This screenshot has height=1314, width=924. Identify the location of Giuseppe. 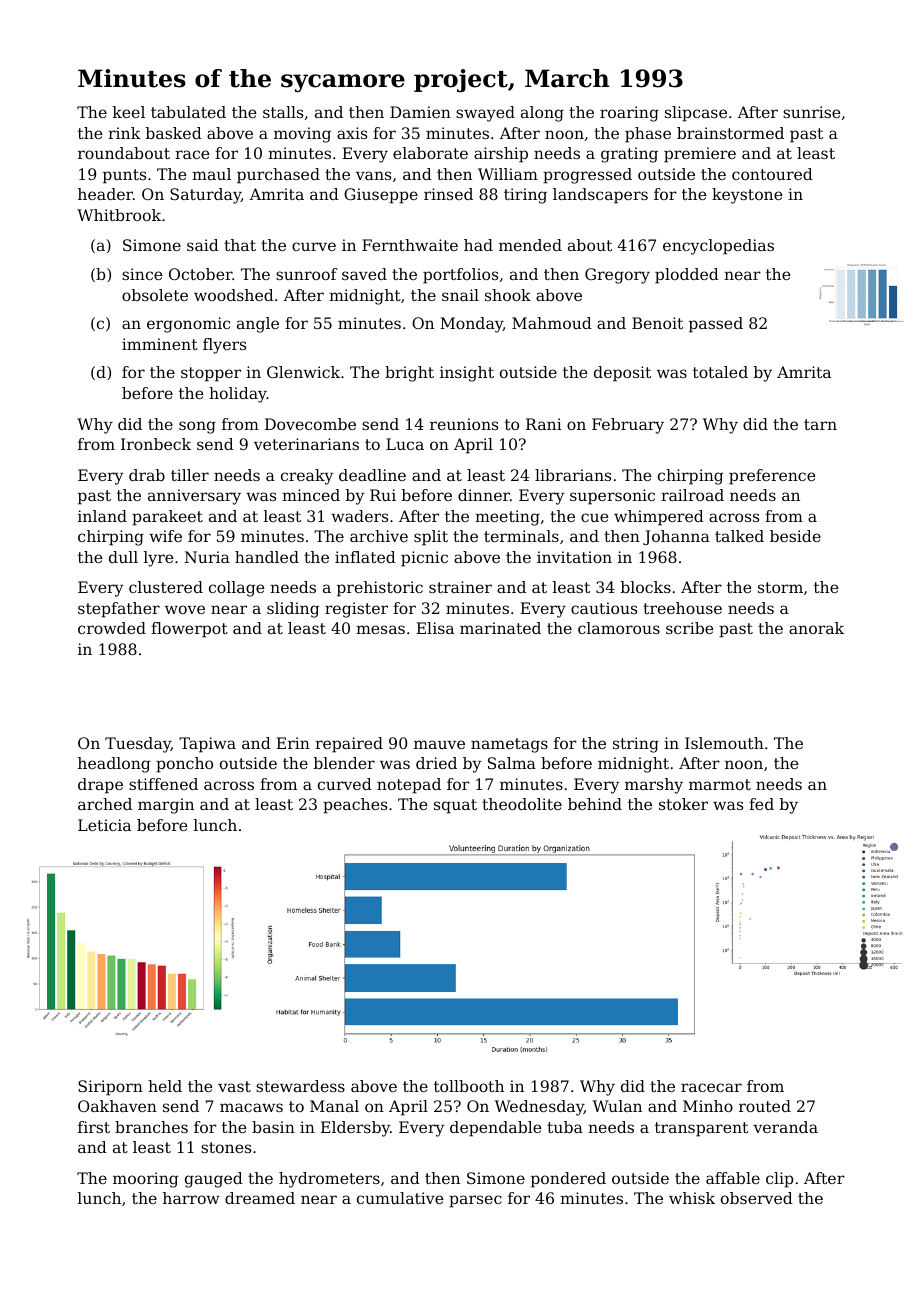
(381, 196).
